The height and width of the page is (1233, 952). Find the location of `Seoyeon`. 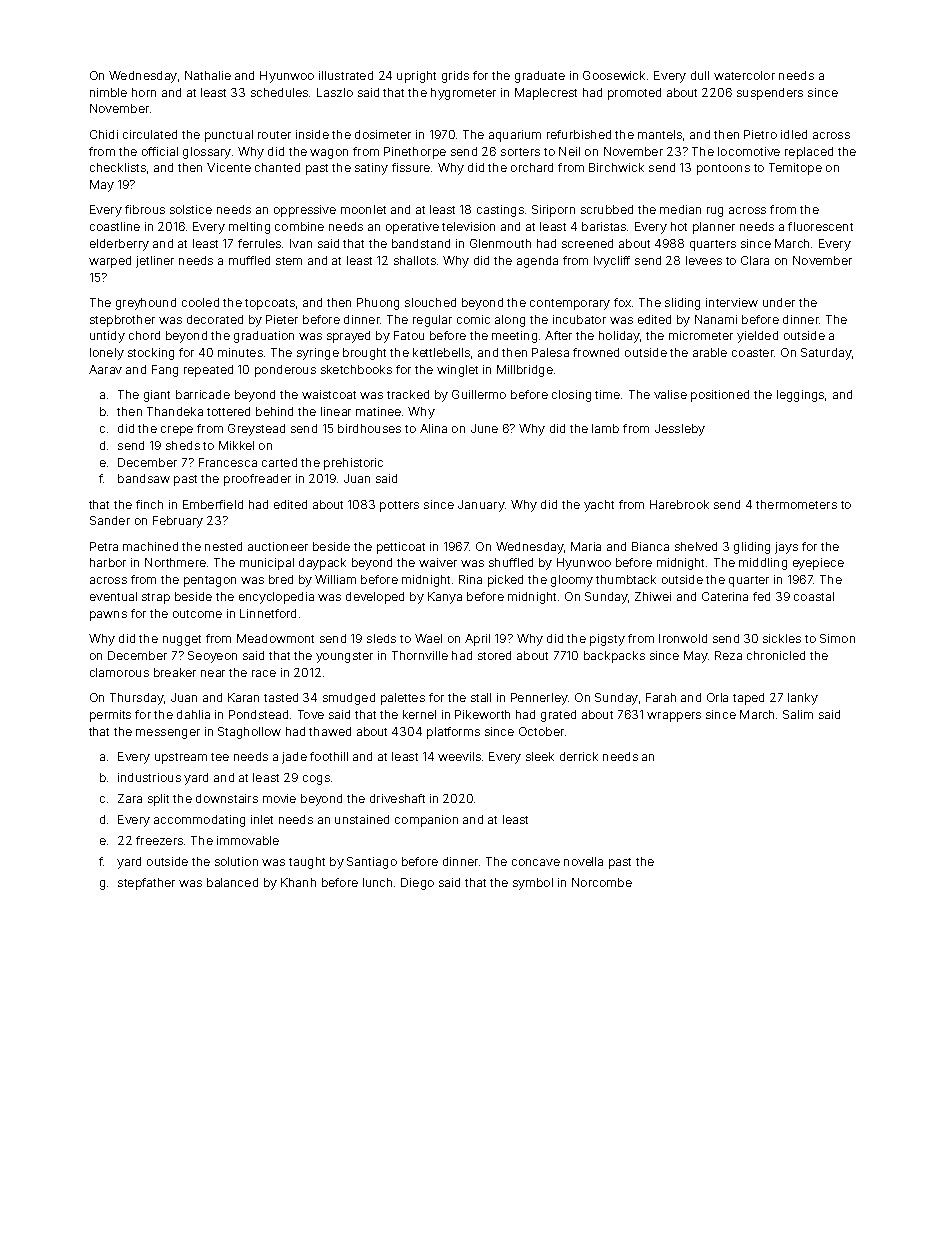

Seoyeon is located at coordinates (212, 657).
